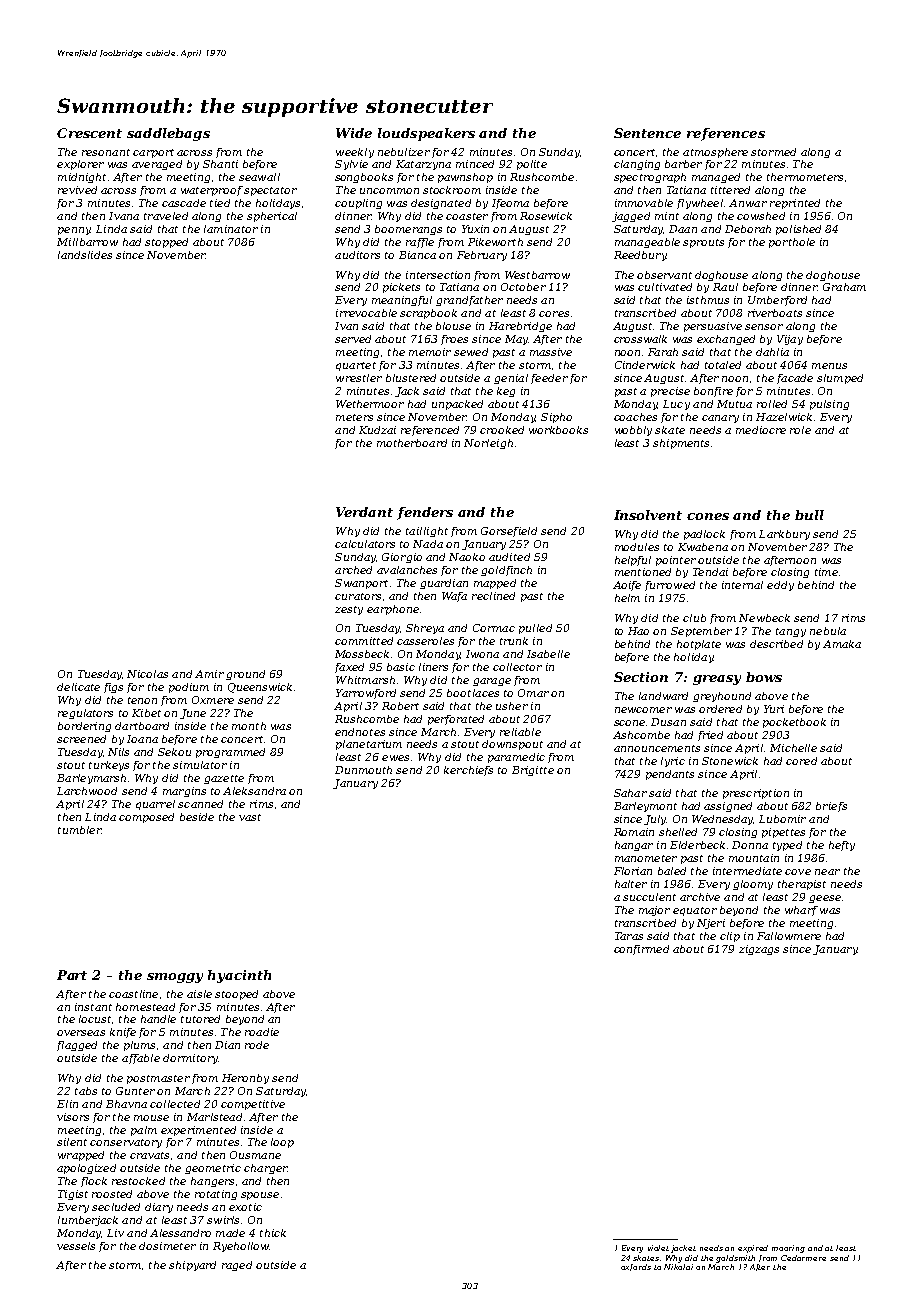 This screenshot has height=1308, width=924. What do you see at coordinates (533, 771) in the screenshot?
I see `Brigitte` at bounding box center [533, 771].
